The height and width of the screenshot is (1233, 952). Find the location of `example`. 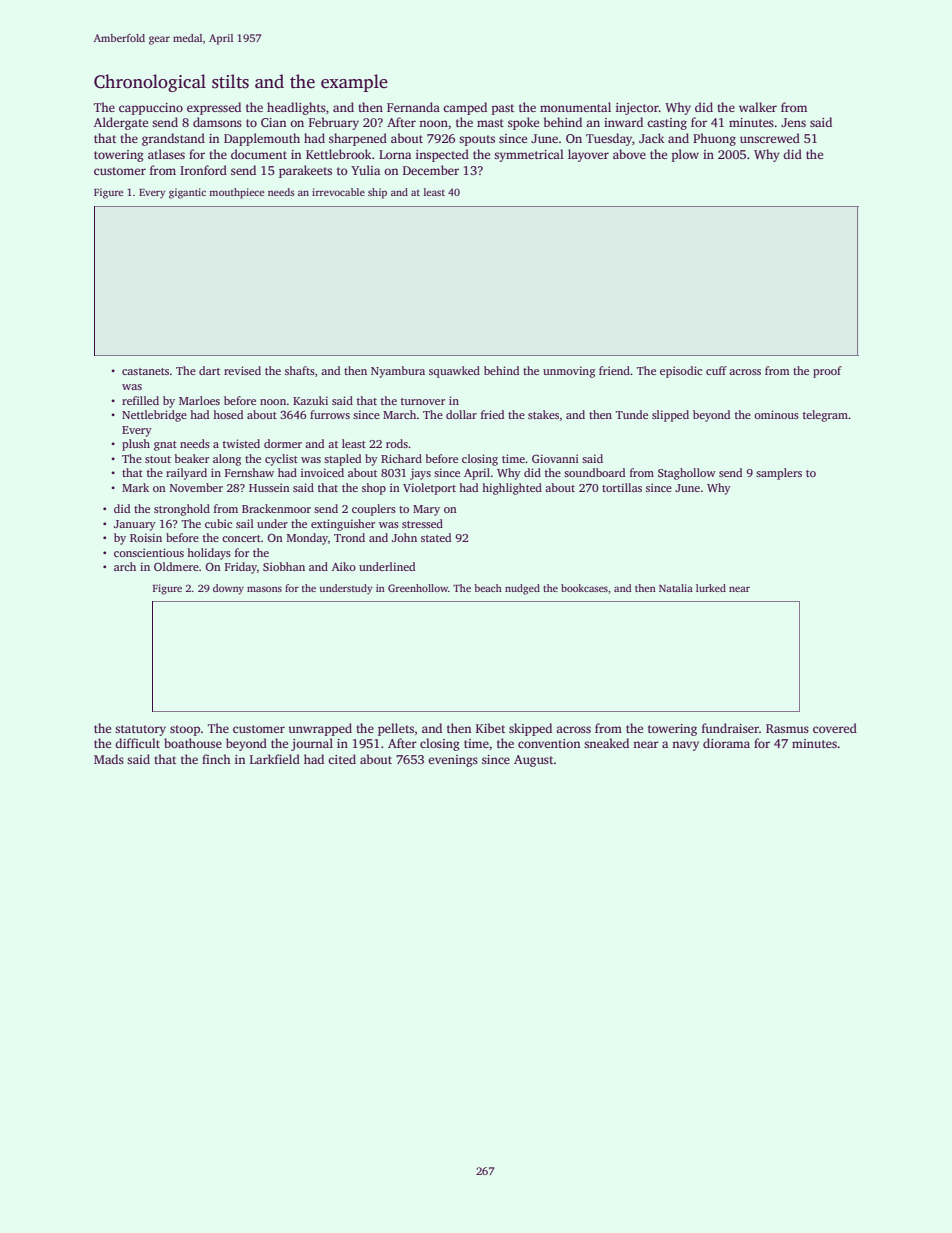

example is located at coordinates (354, 83).
